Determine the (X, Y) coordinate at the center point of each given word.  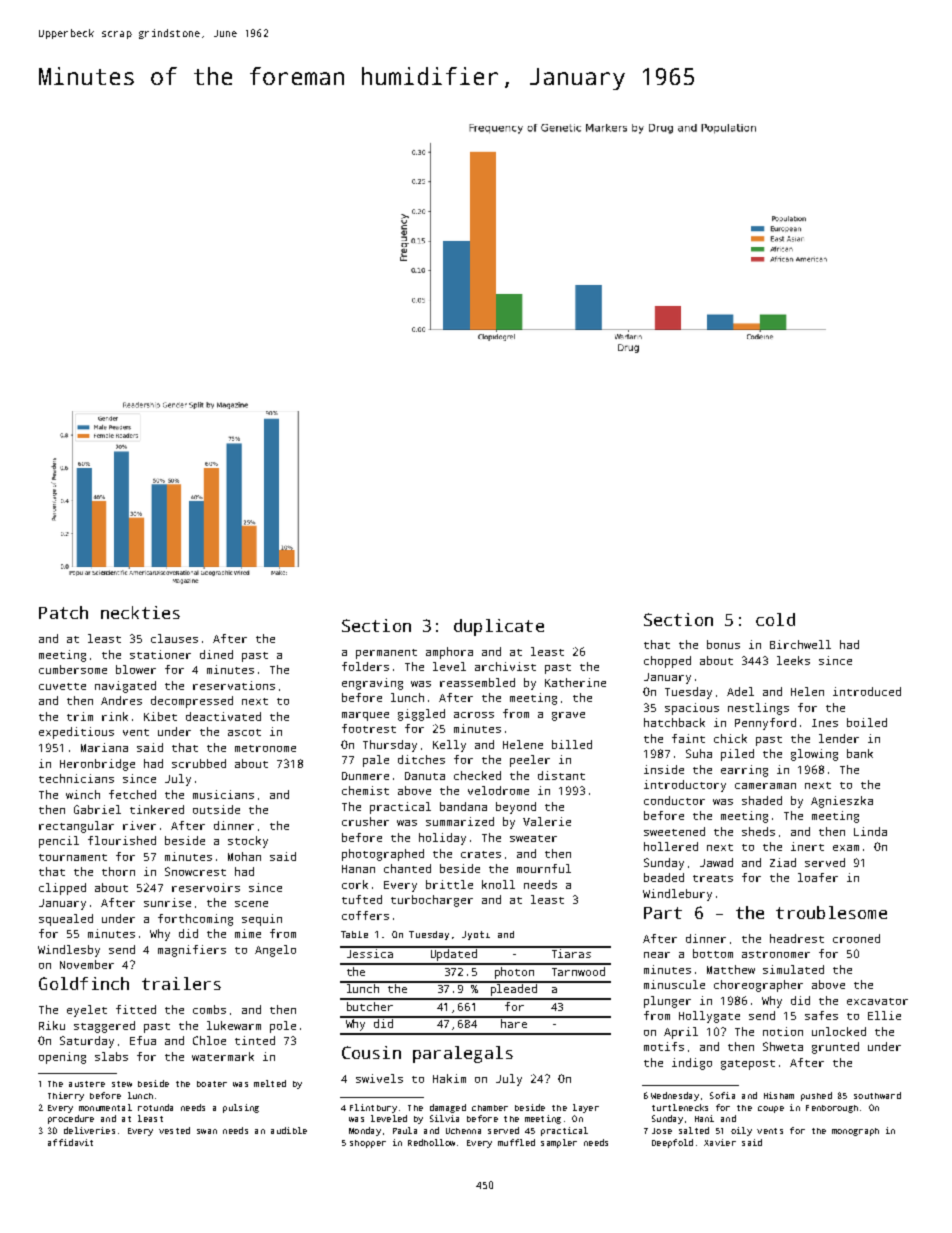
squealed (66, 920)
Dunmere (365, 776)
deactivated (223, 716)
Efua (143, 1040)
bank (860, 753)
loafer (818, 877)
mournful (544, 868)
